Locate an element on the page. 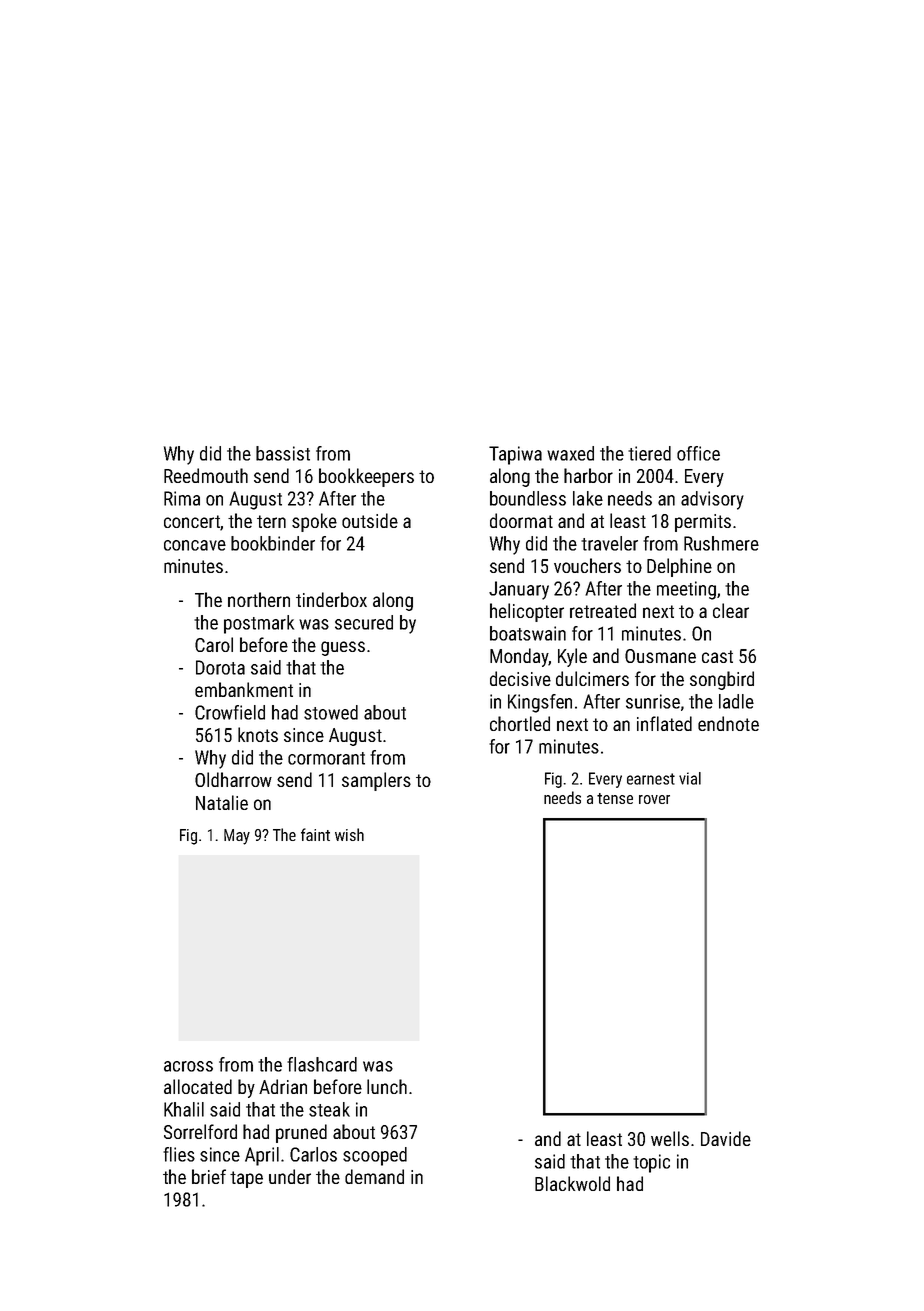 The width and height of the document is (924, 1311). wish is located at coordinates (349, 834).
